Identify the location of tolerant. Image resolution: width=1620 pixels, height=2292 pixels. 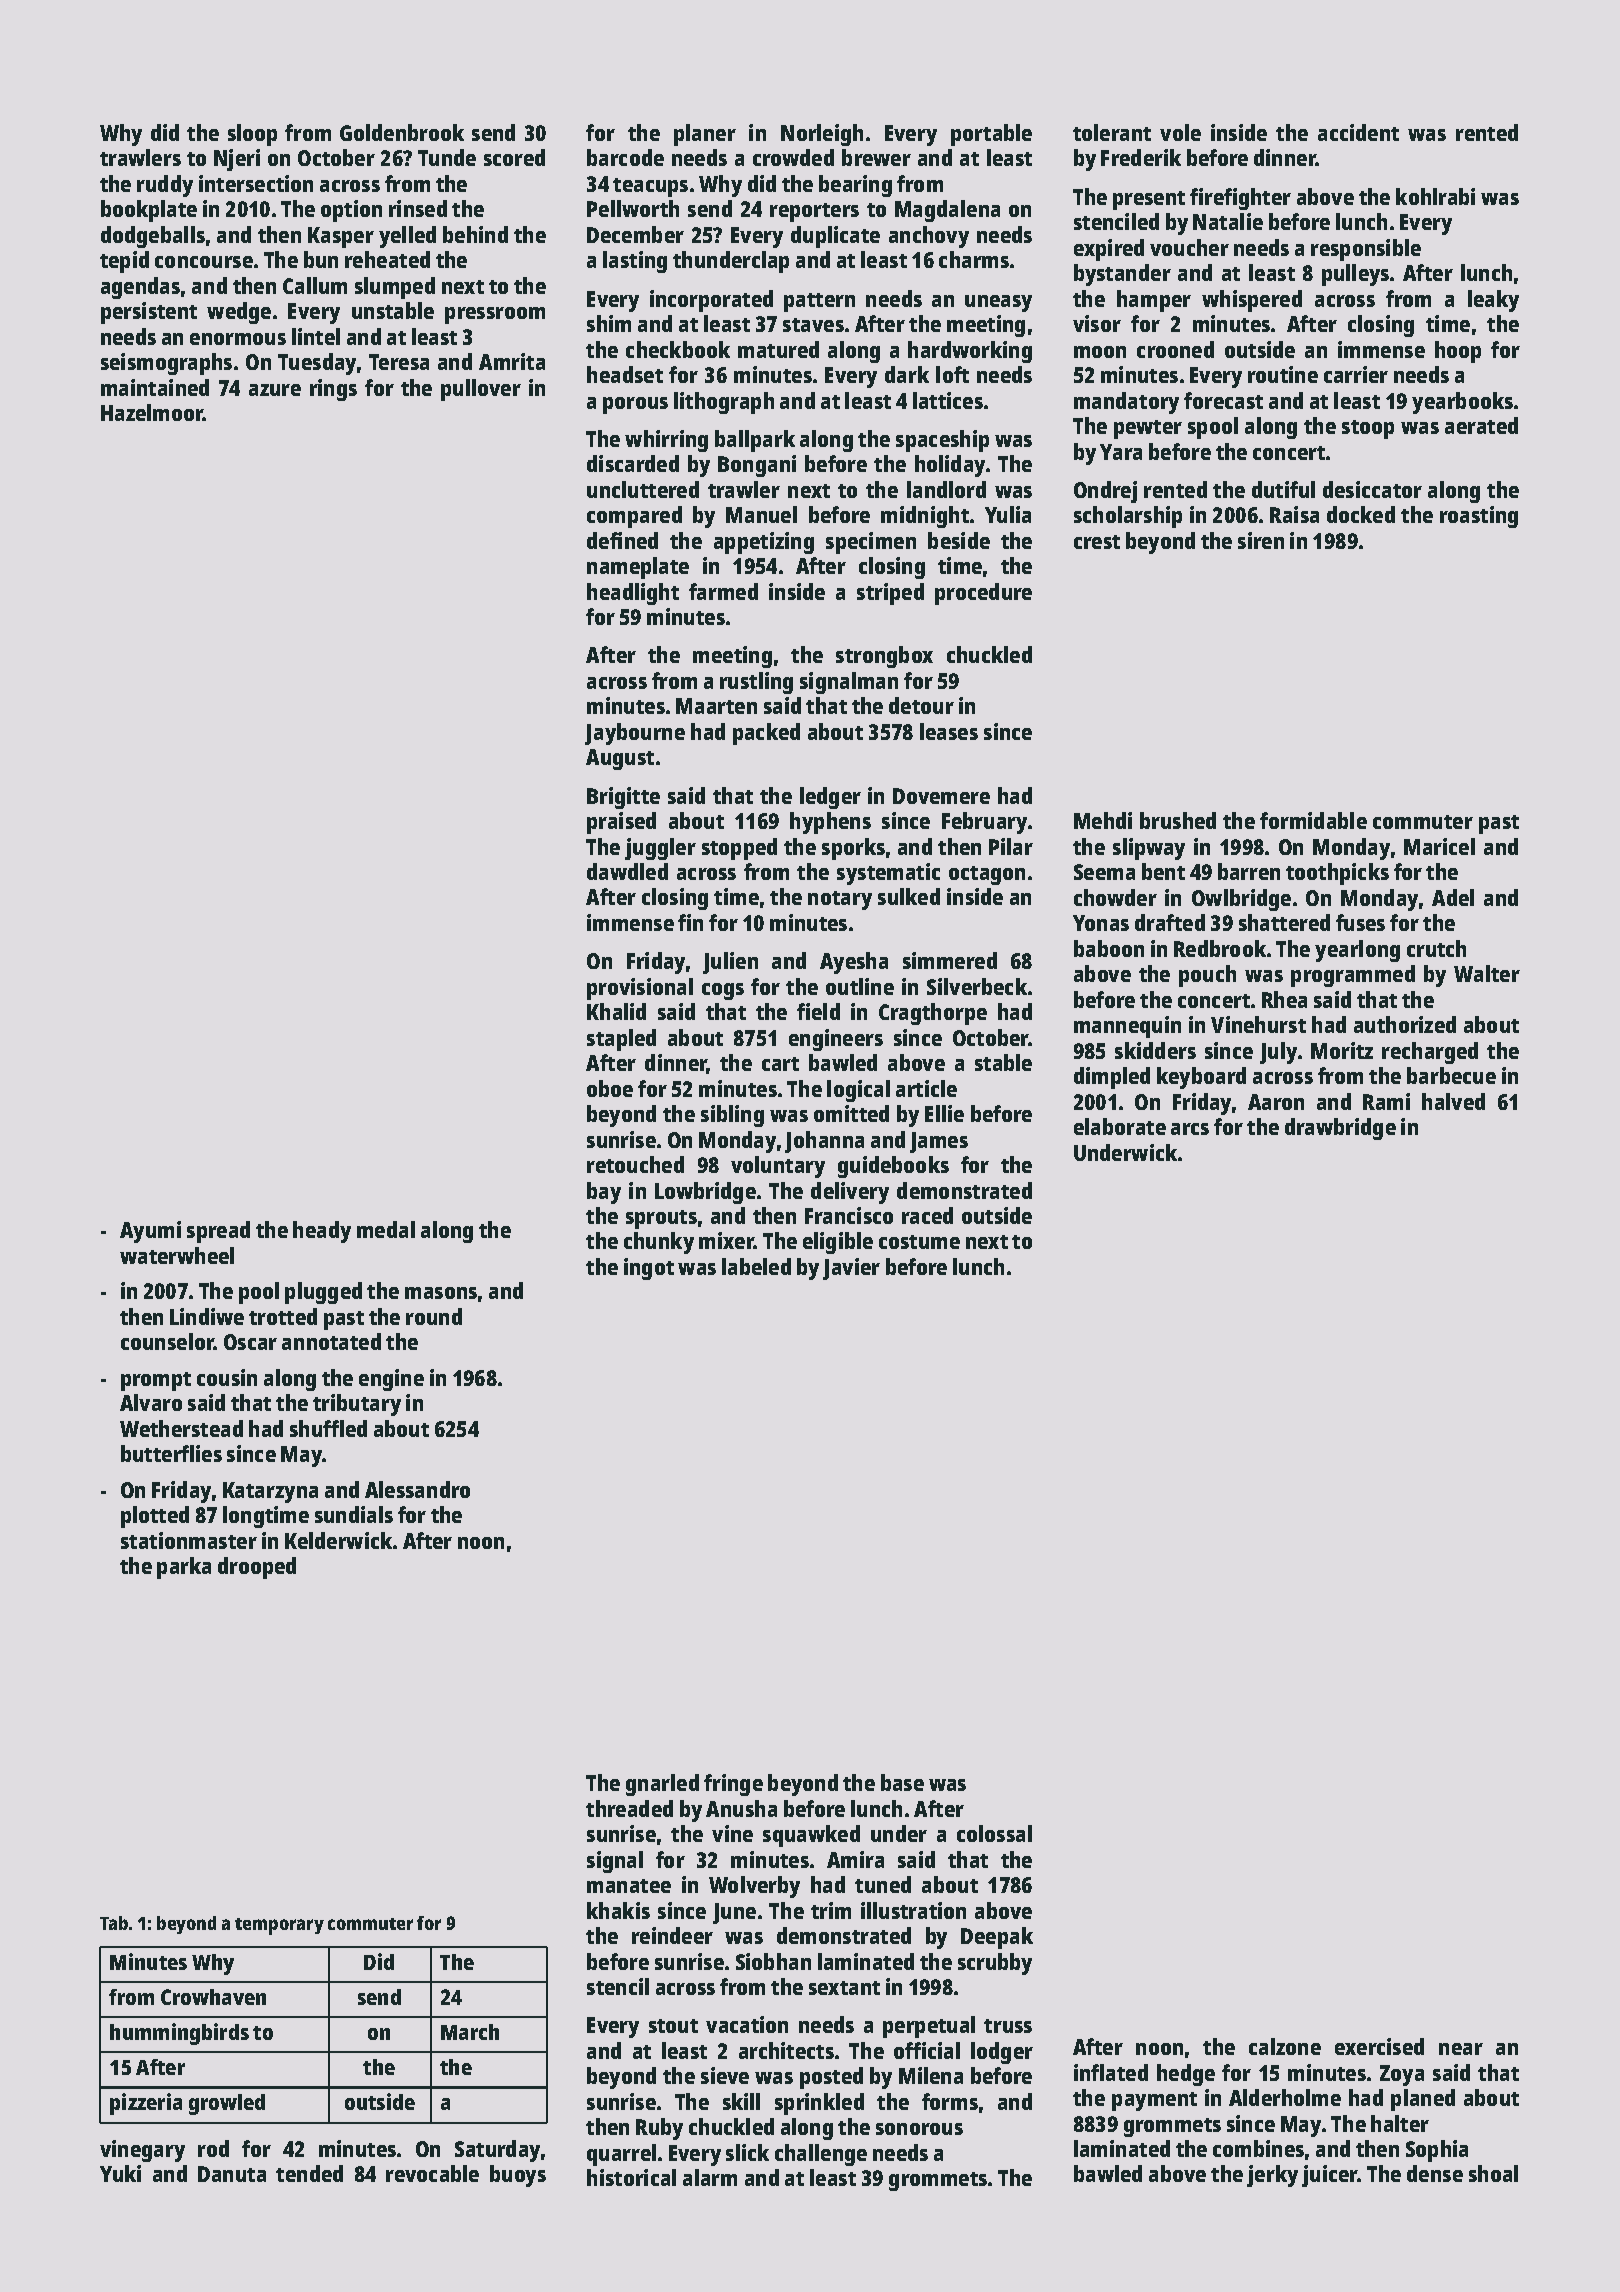
(1112, 132).
